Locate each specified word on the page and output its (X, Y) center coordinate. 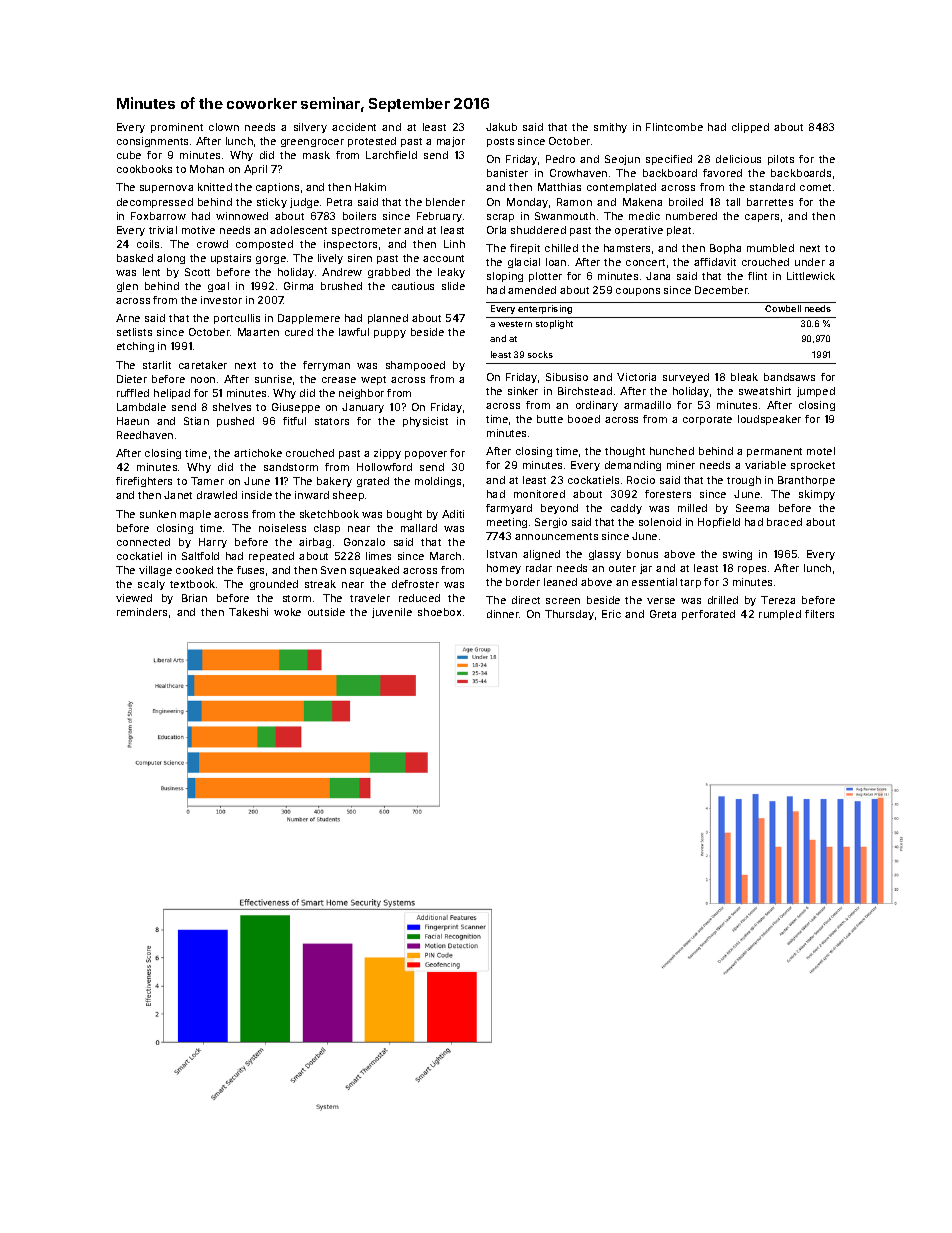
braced (784, 522)
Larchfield (391, 155)
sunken (158, 514)
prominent (177, 128)
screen (563, 601)
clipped (750, 128)
